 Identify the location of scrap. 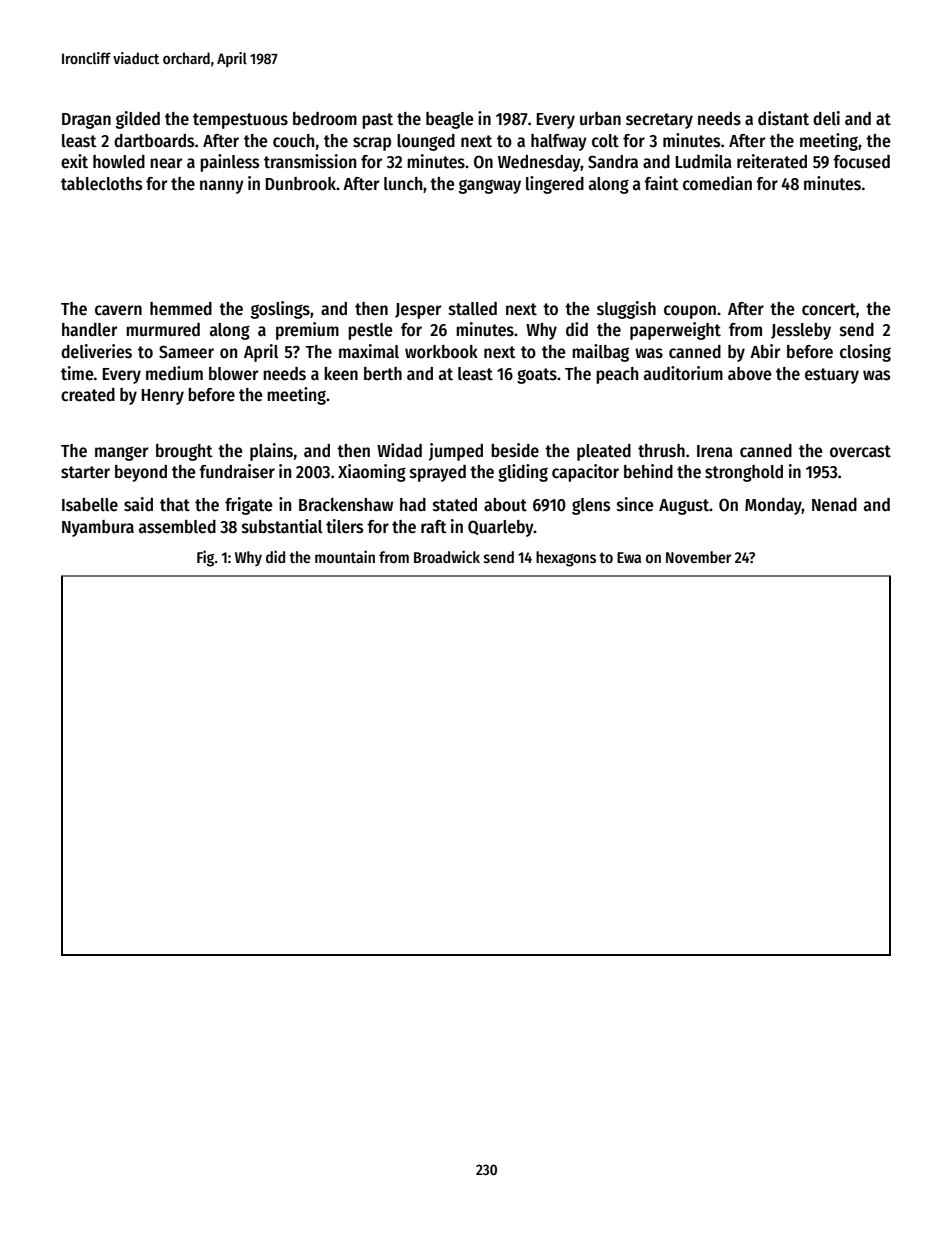
(372, 144).
